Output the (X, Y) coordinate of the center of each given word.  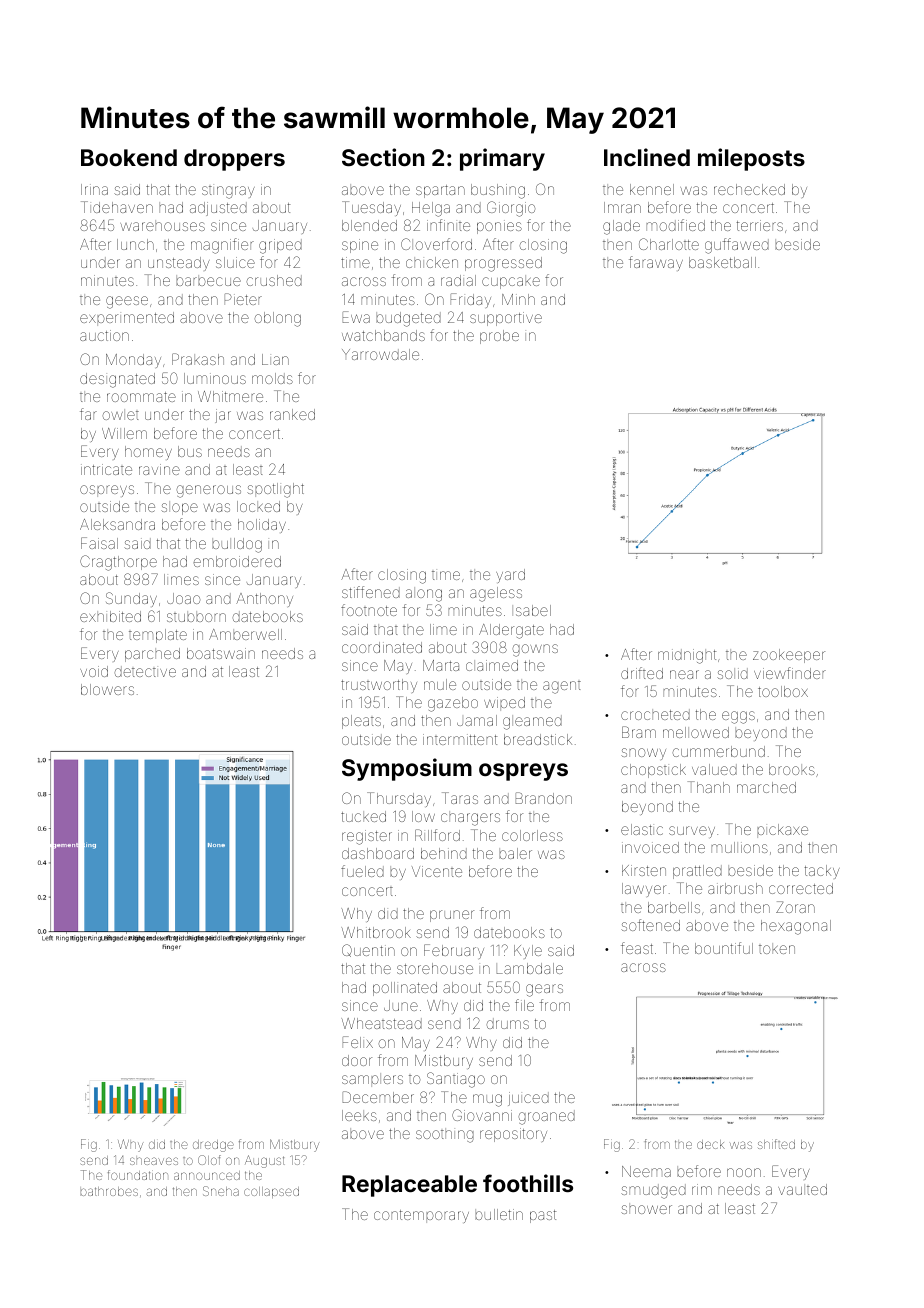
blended (369, 225)
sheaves (154, 1161)
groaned (546, 1117)
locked (258, 506)
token (777, 948)
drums (507, 1023)
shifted (776, 1144)
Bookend (129, 157)
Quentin (368, 950)
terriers (760, 225)
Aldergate (511, 631)
